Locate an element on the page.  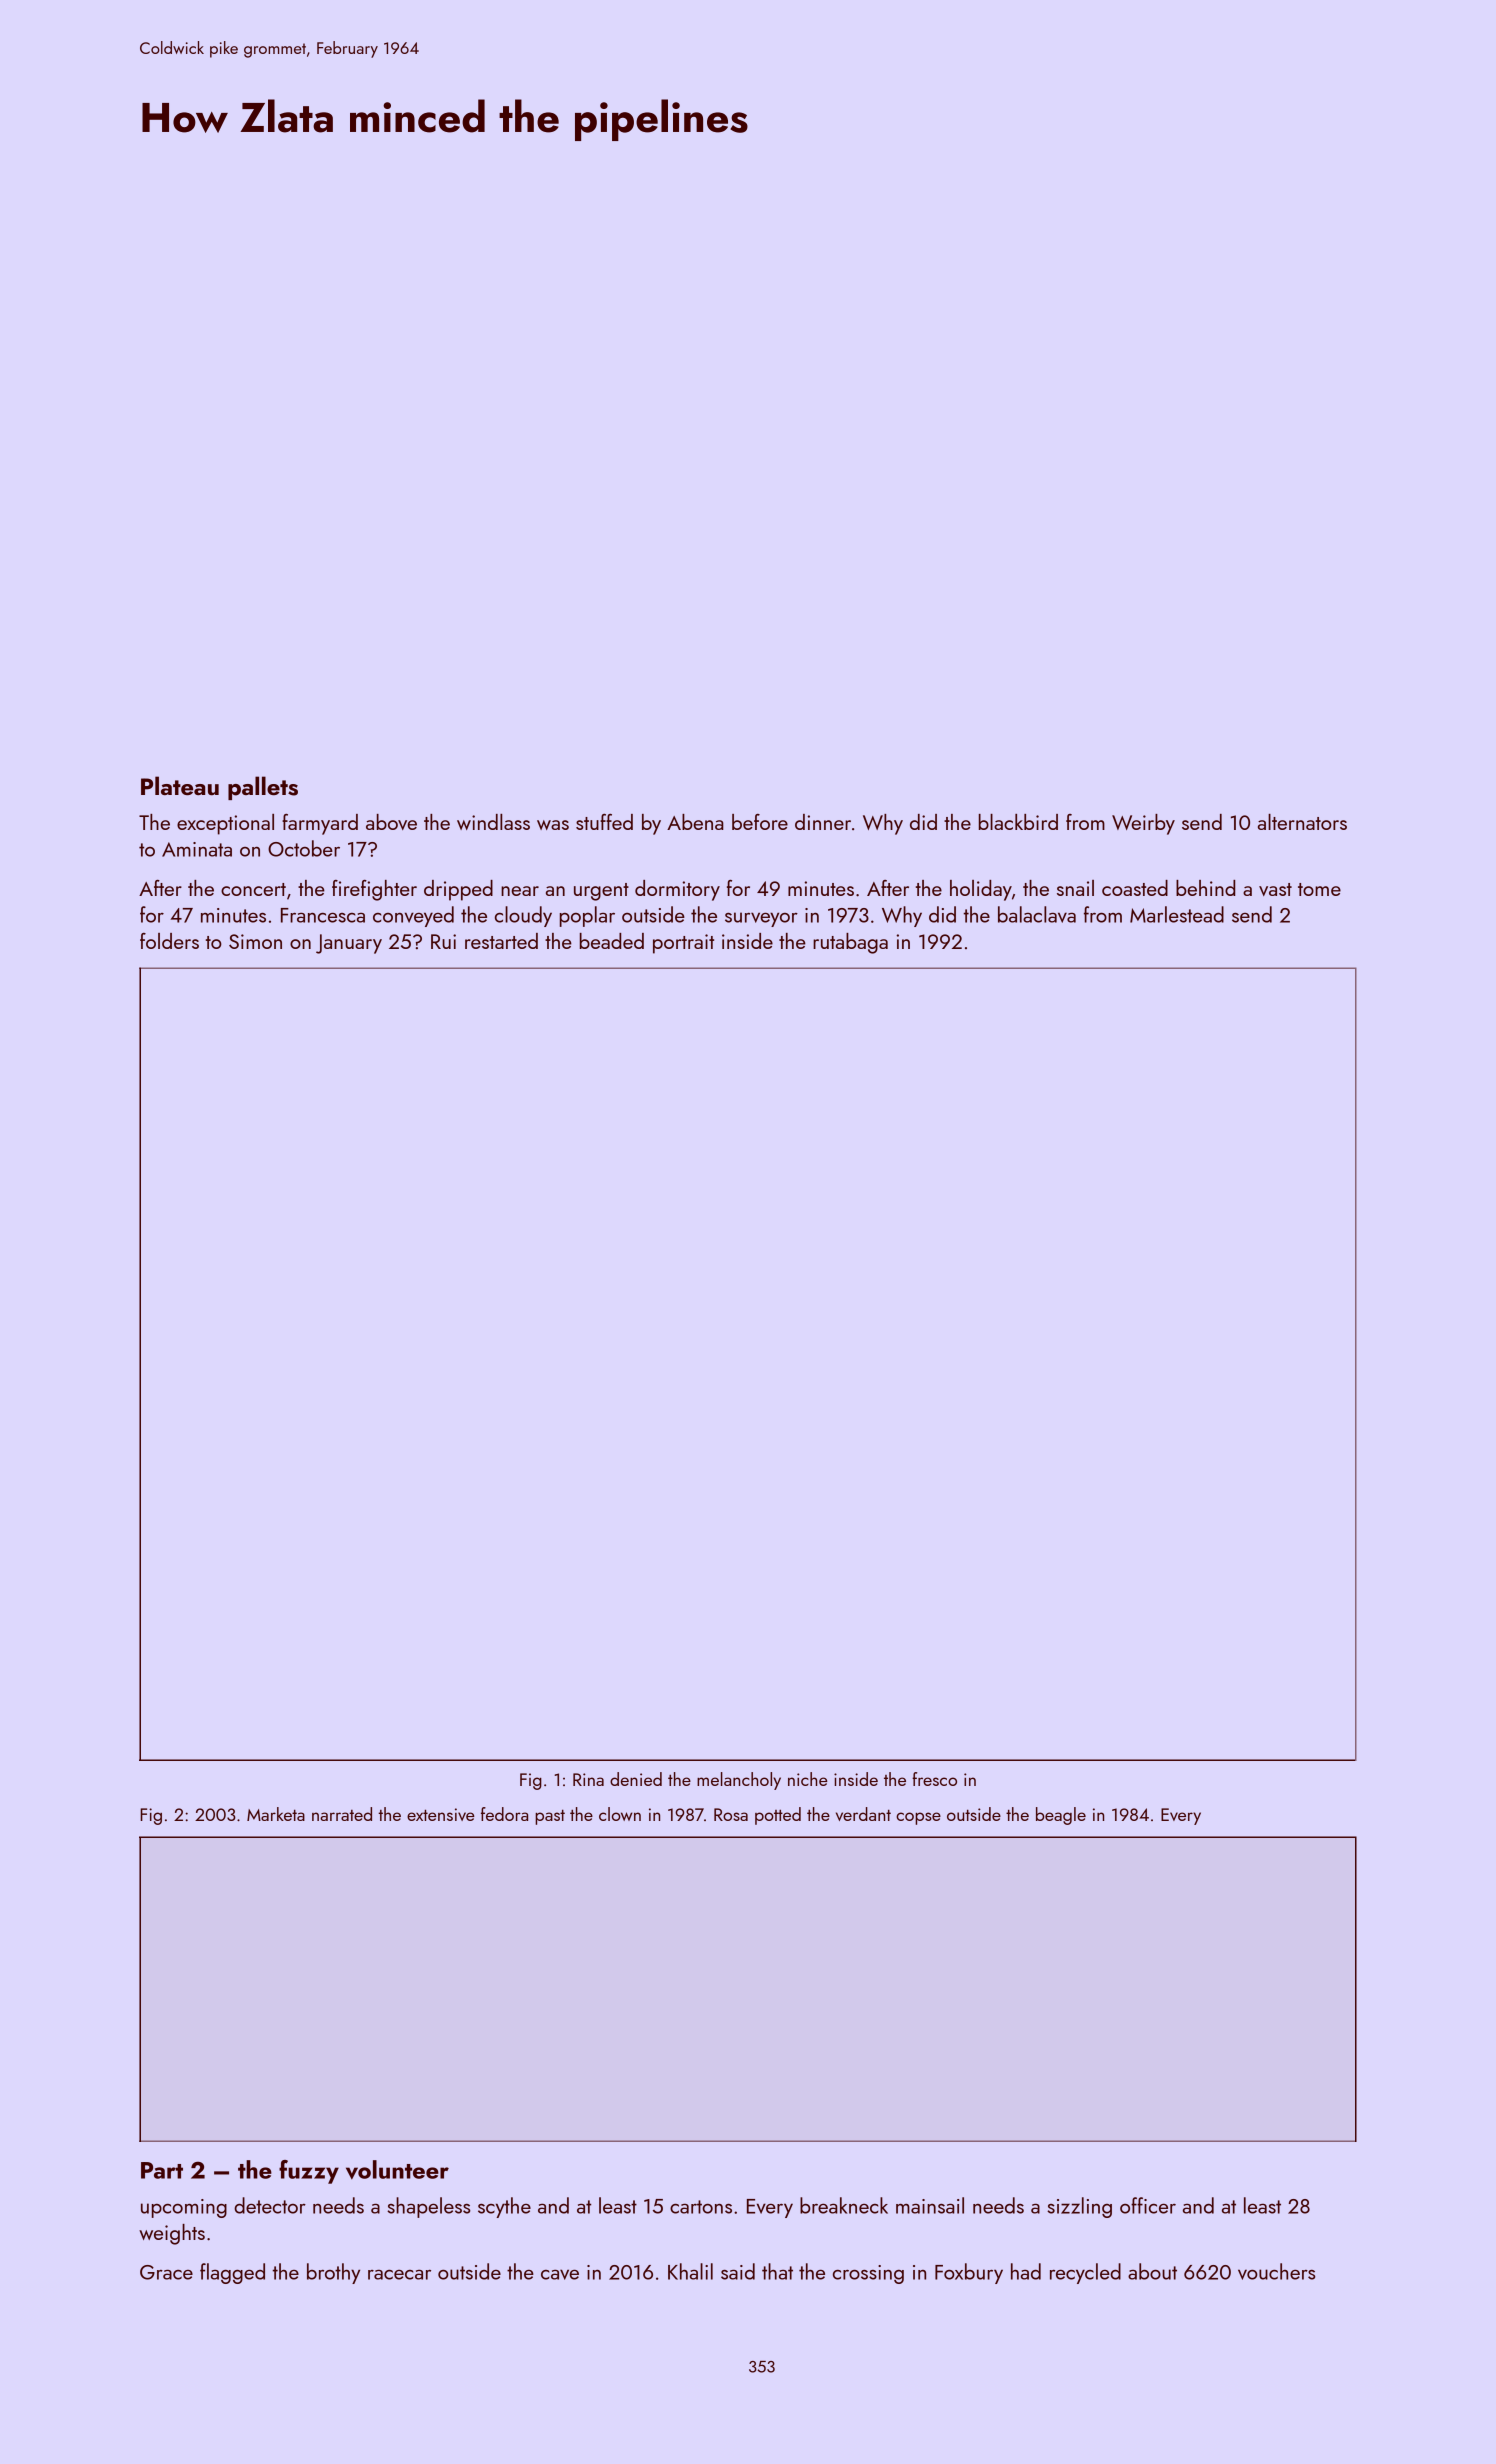
pallets is located at coordinates (263, 788).
